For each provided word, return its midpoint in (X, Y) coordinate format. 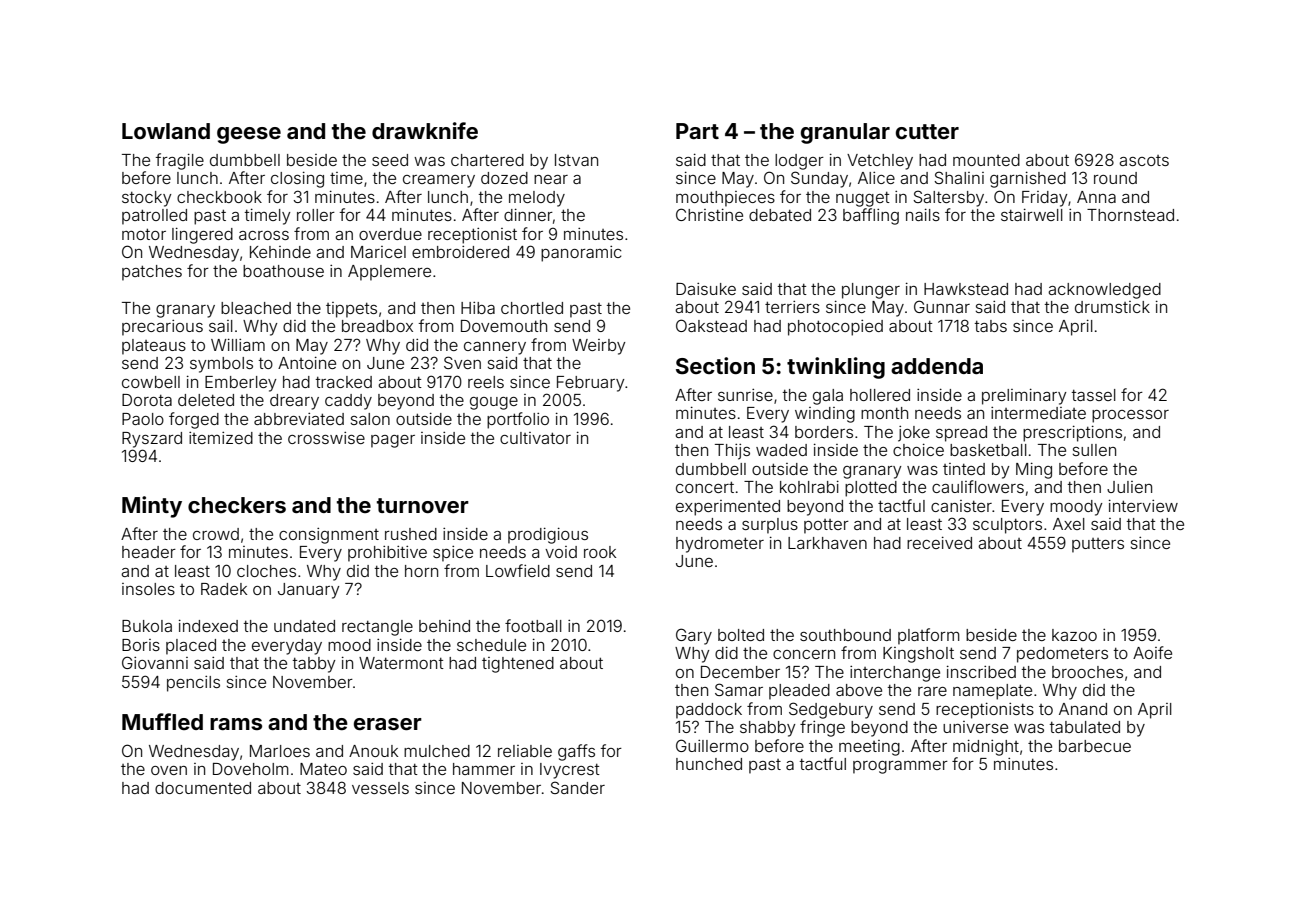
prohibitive (387, 554)
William (238, 345)
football (533, 625)
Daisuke (706, 289)
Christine (709, 214)
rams (236, 724)
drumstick (1112, 307)
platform (929, 636)
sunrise (745, 395)
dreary (294, 402)
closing (297, 180)
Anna (1096, 197)
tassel (1094, 395)
